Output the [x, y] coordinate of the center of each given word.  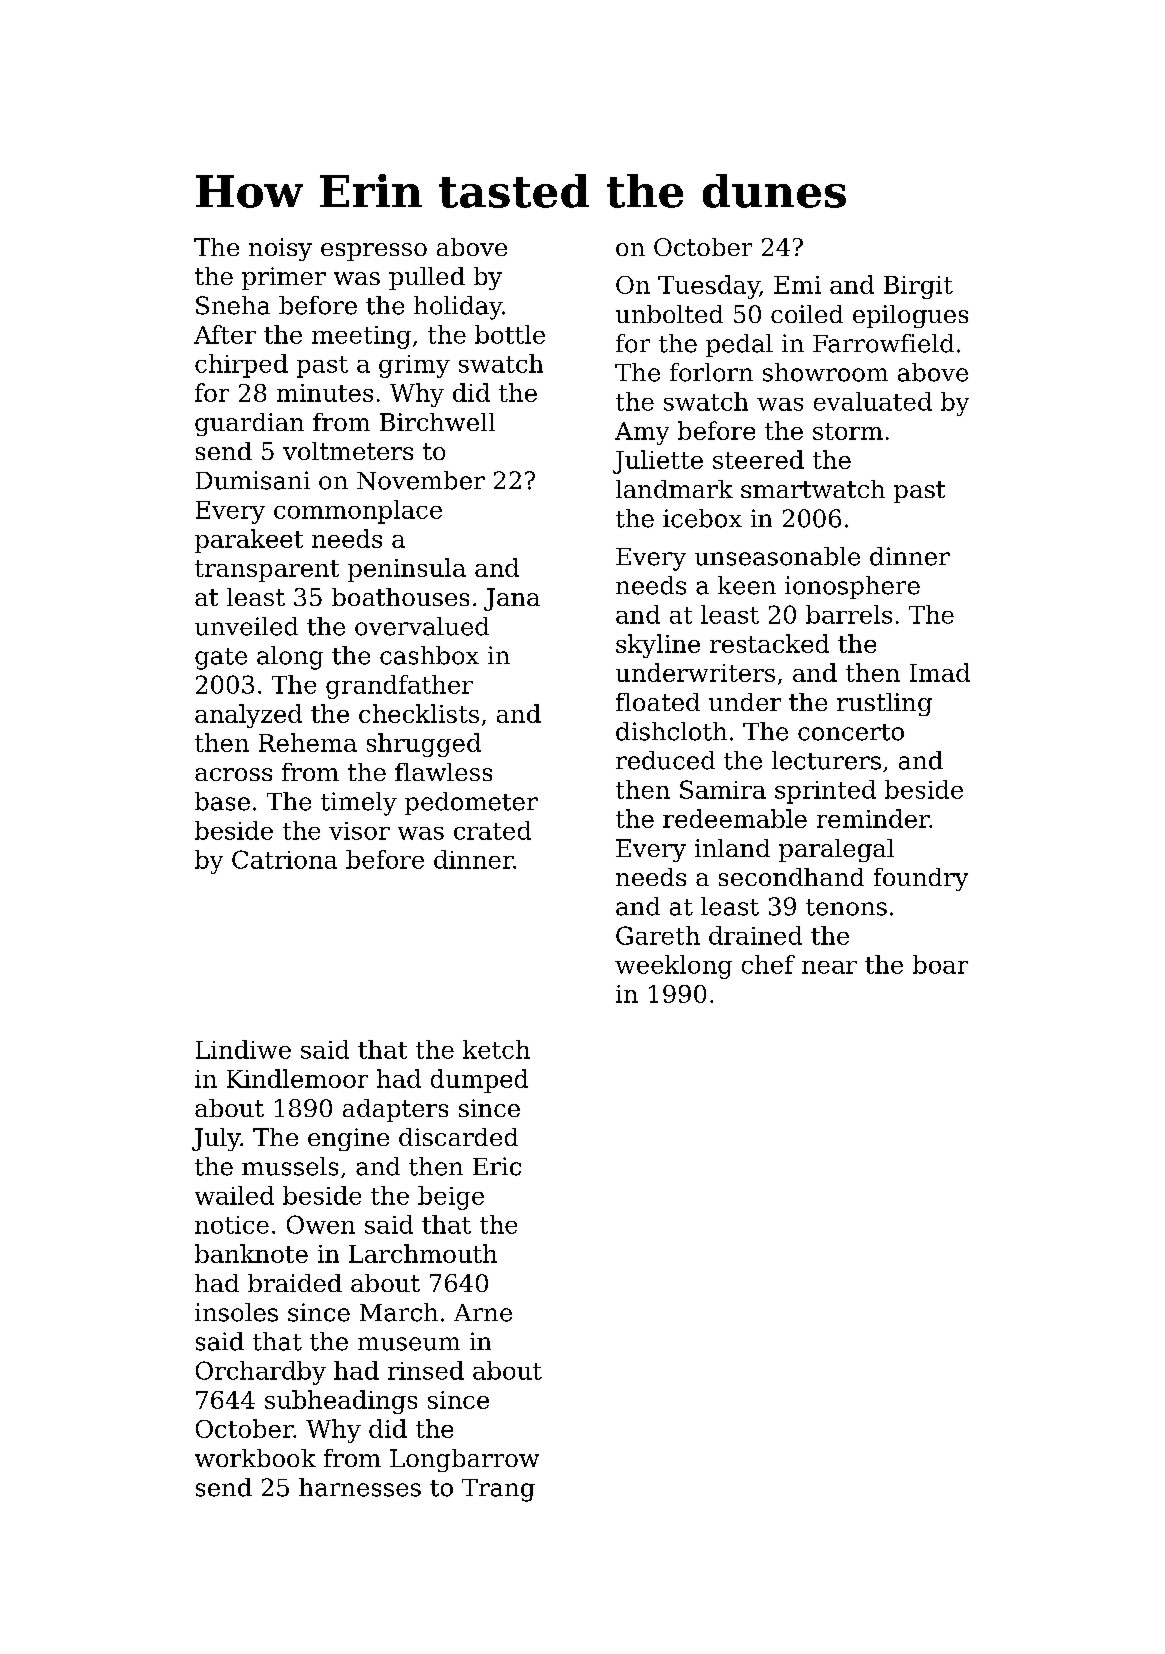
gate [221, 659]
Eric [497, 1166]
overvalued [422, 626]
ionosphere [852, 587]
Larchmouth [423, 1253]
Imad [940, 672]
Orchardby [261, 1373]
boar [940, 964]
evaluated [873, 401]
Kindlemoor [297, 1078]
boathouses [400, 597]
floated [658, 702]
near [829, 967]
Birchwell [437, 422]
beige [451, 1198]
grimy [414, 366]
